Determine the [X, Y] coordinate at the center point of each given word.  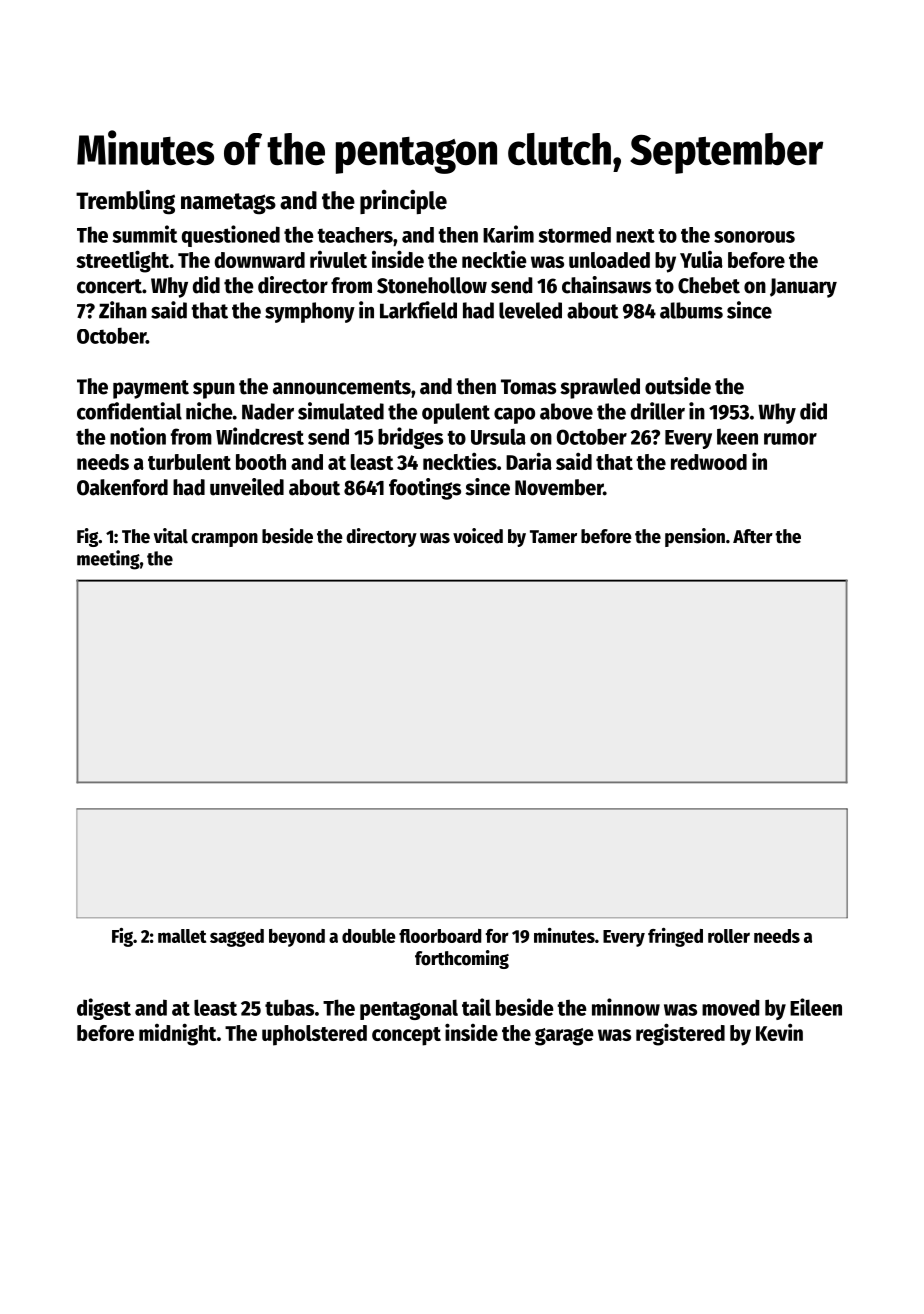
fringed [675, 937]
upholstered [314, 1035]
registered [680, 1034]
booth [261, 462]
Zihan [123, 310]
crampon [224, 540]
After [753, 536]
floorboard [440, 936]
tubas [289, 1007]
